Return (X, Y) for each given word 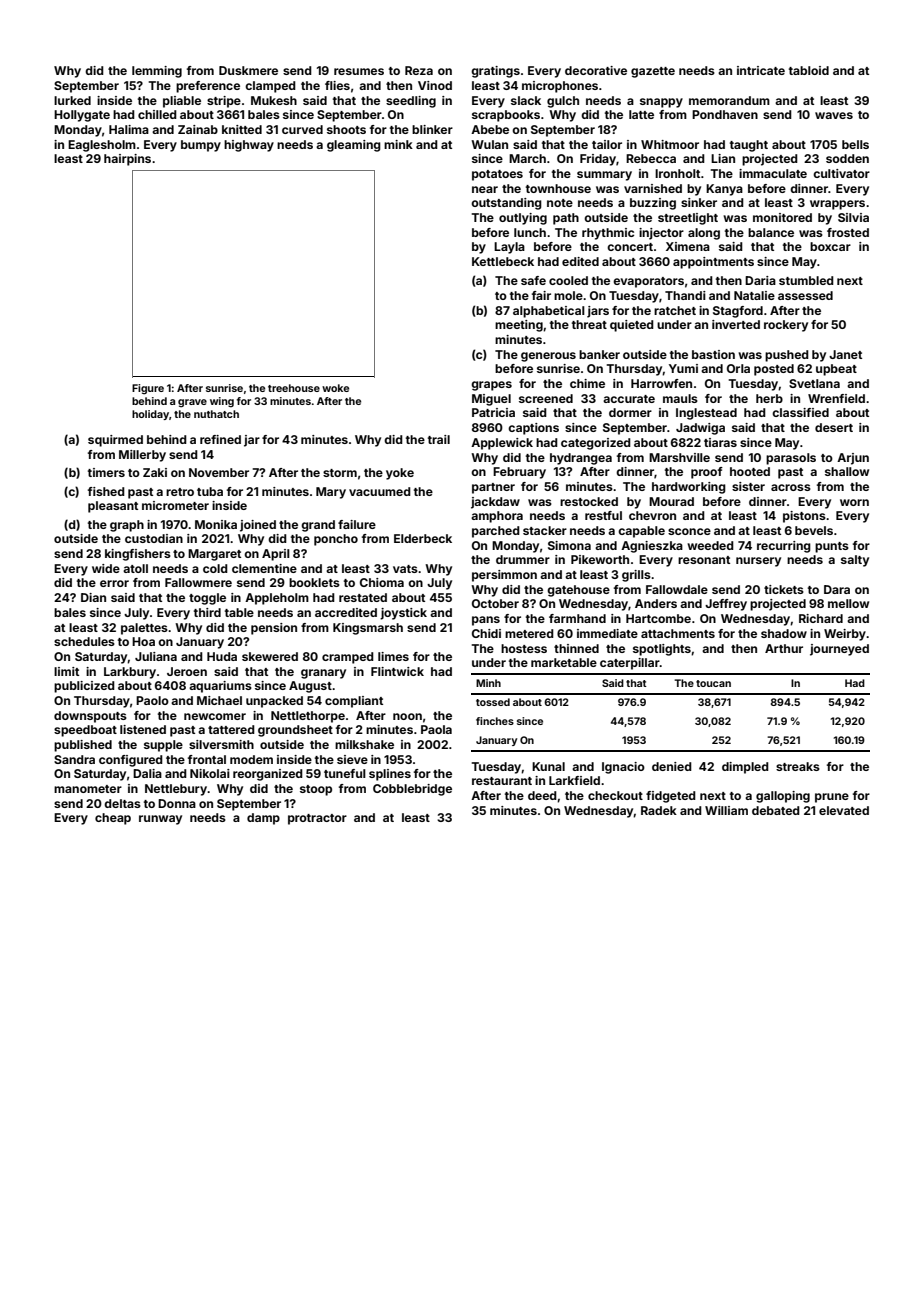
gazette (653, 72)
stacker (545, 530)
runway (160, 820)
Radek (659, 810)
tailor (607, 144)
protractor (317, 819)
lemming (157, 72)
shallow (847, 471)
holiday (150, 415)
